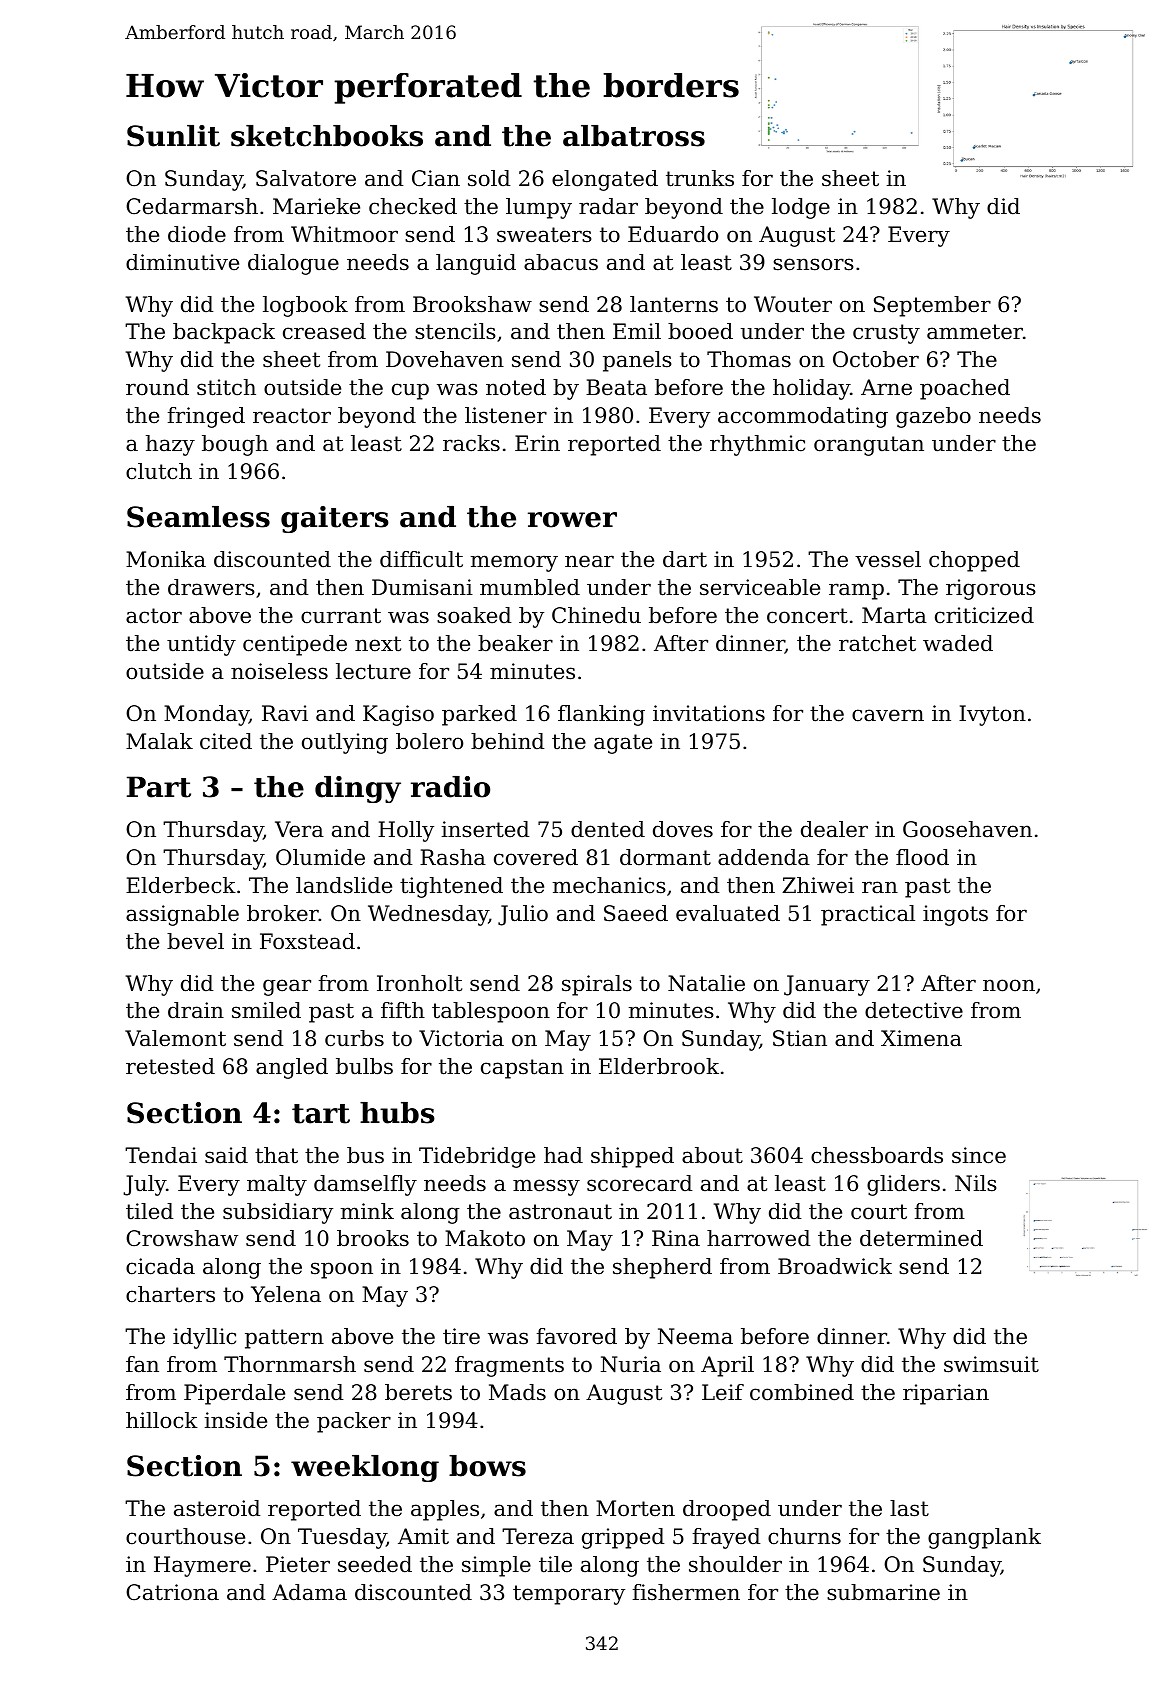 The image size is (1169, 1693). I want to click on Morten, so click(635, 1508).
